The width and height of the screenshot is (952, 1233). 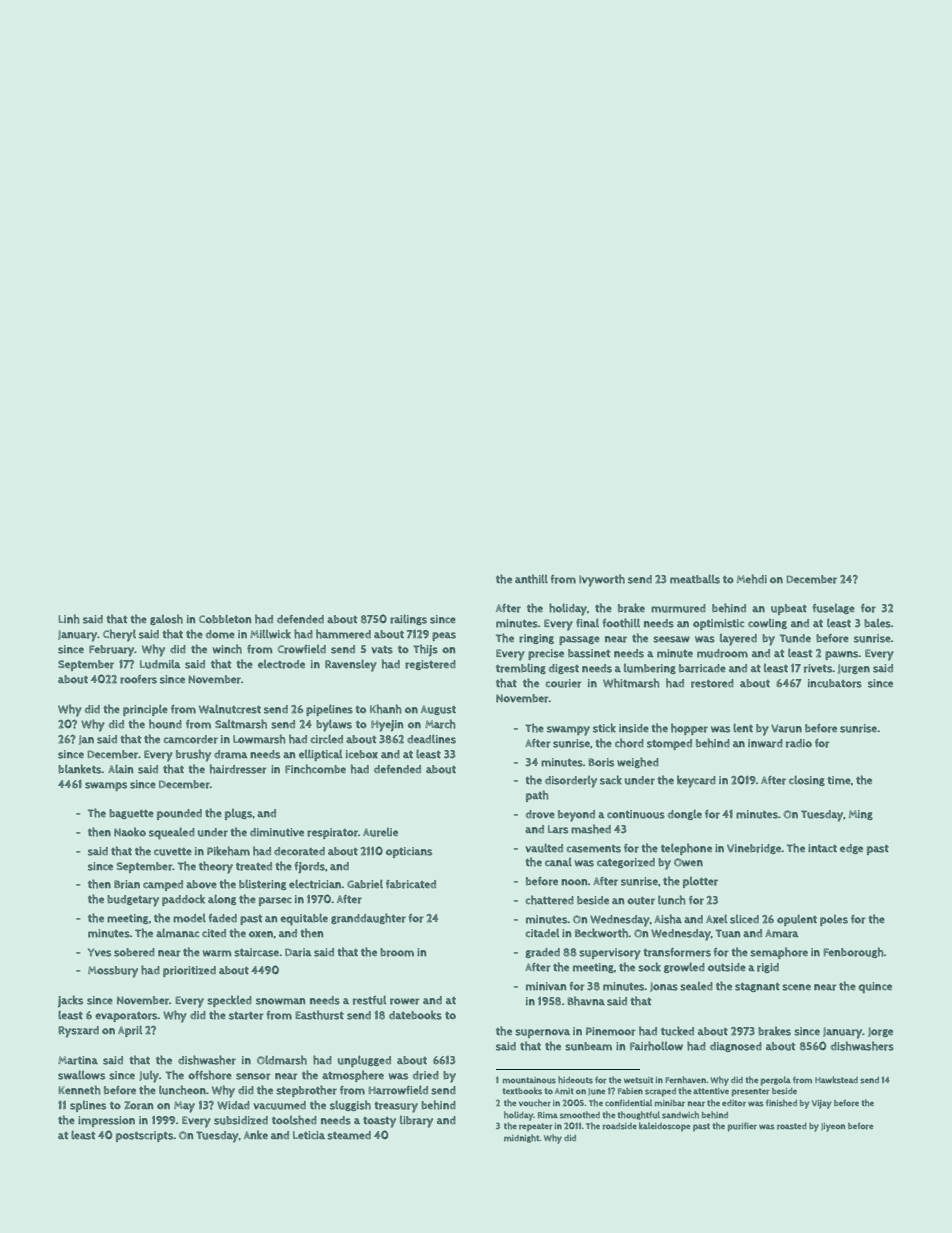 I want to click on Mehdi, so click(x=752, y=579).
